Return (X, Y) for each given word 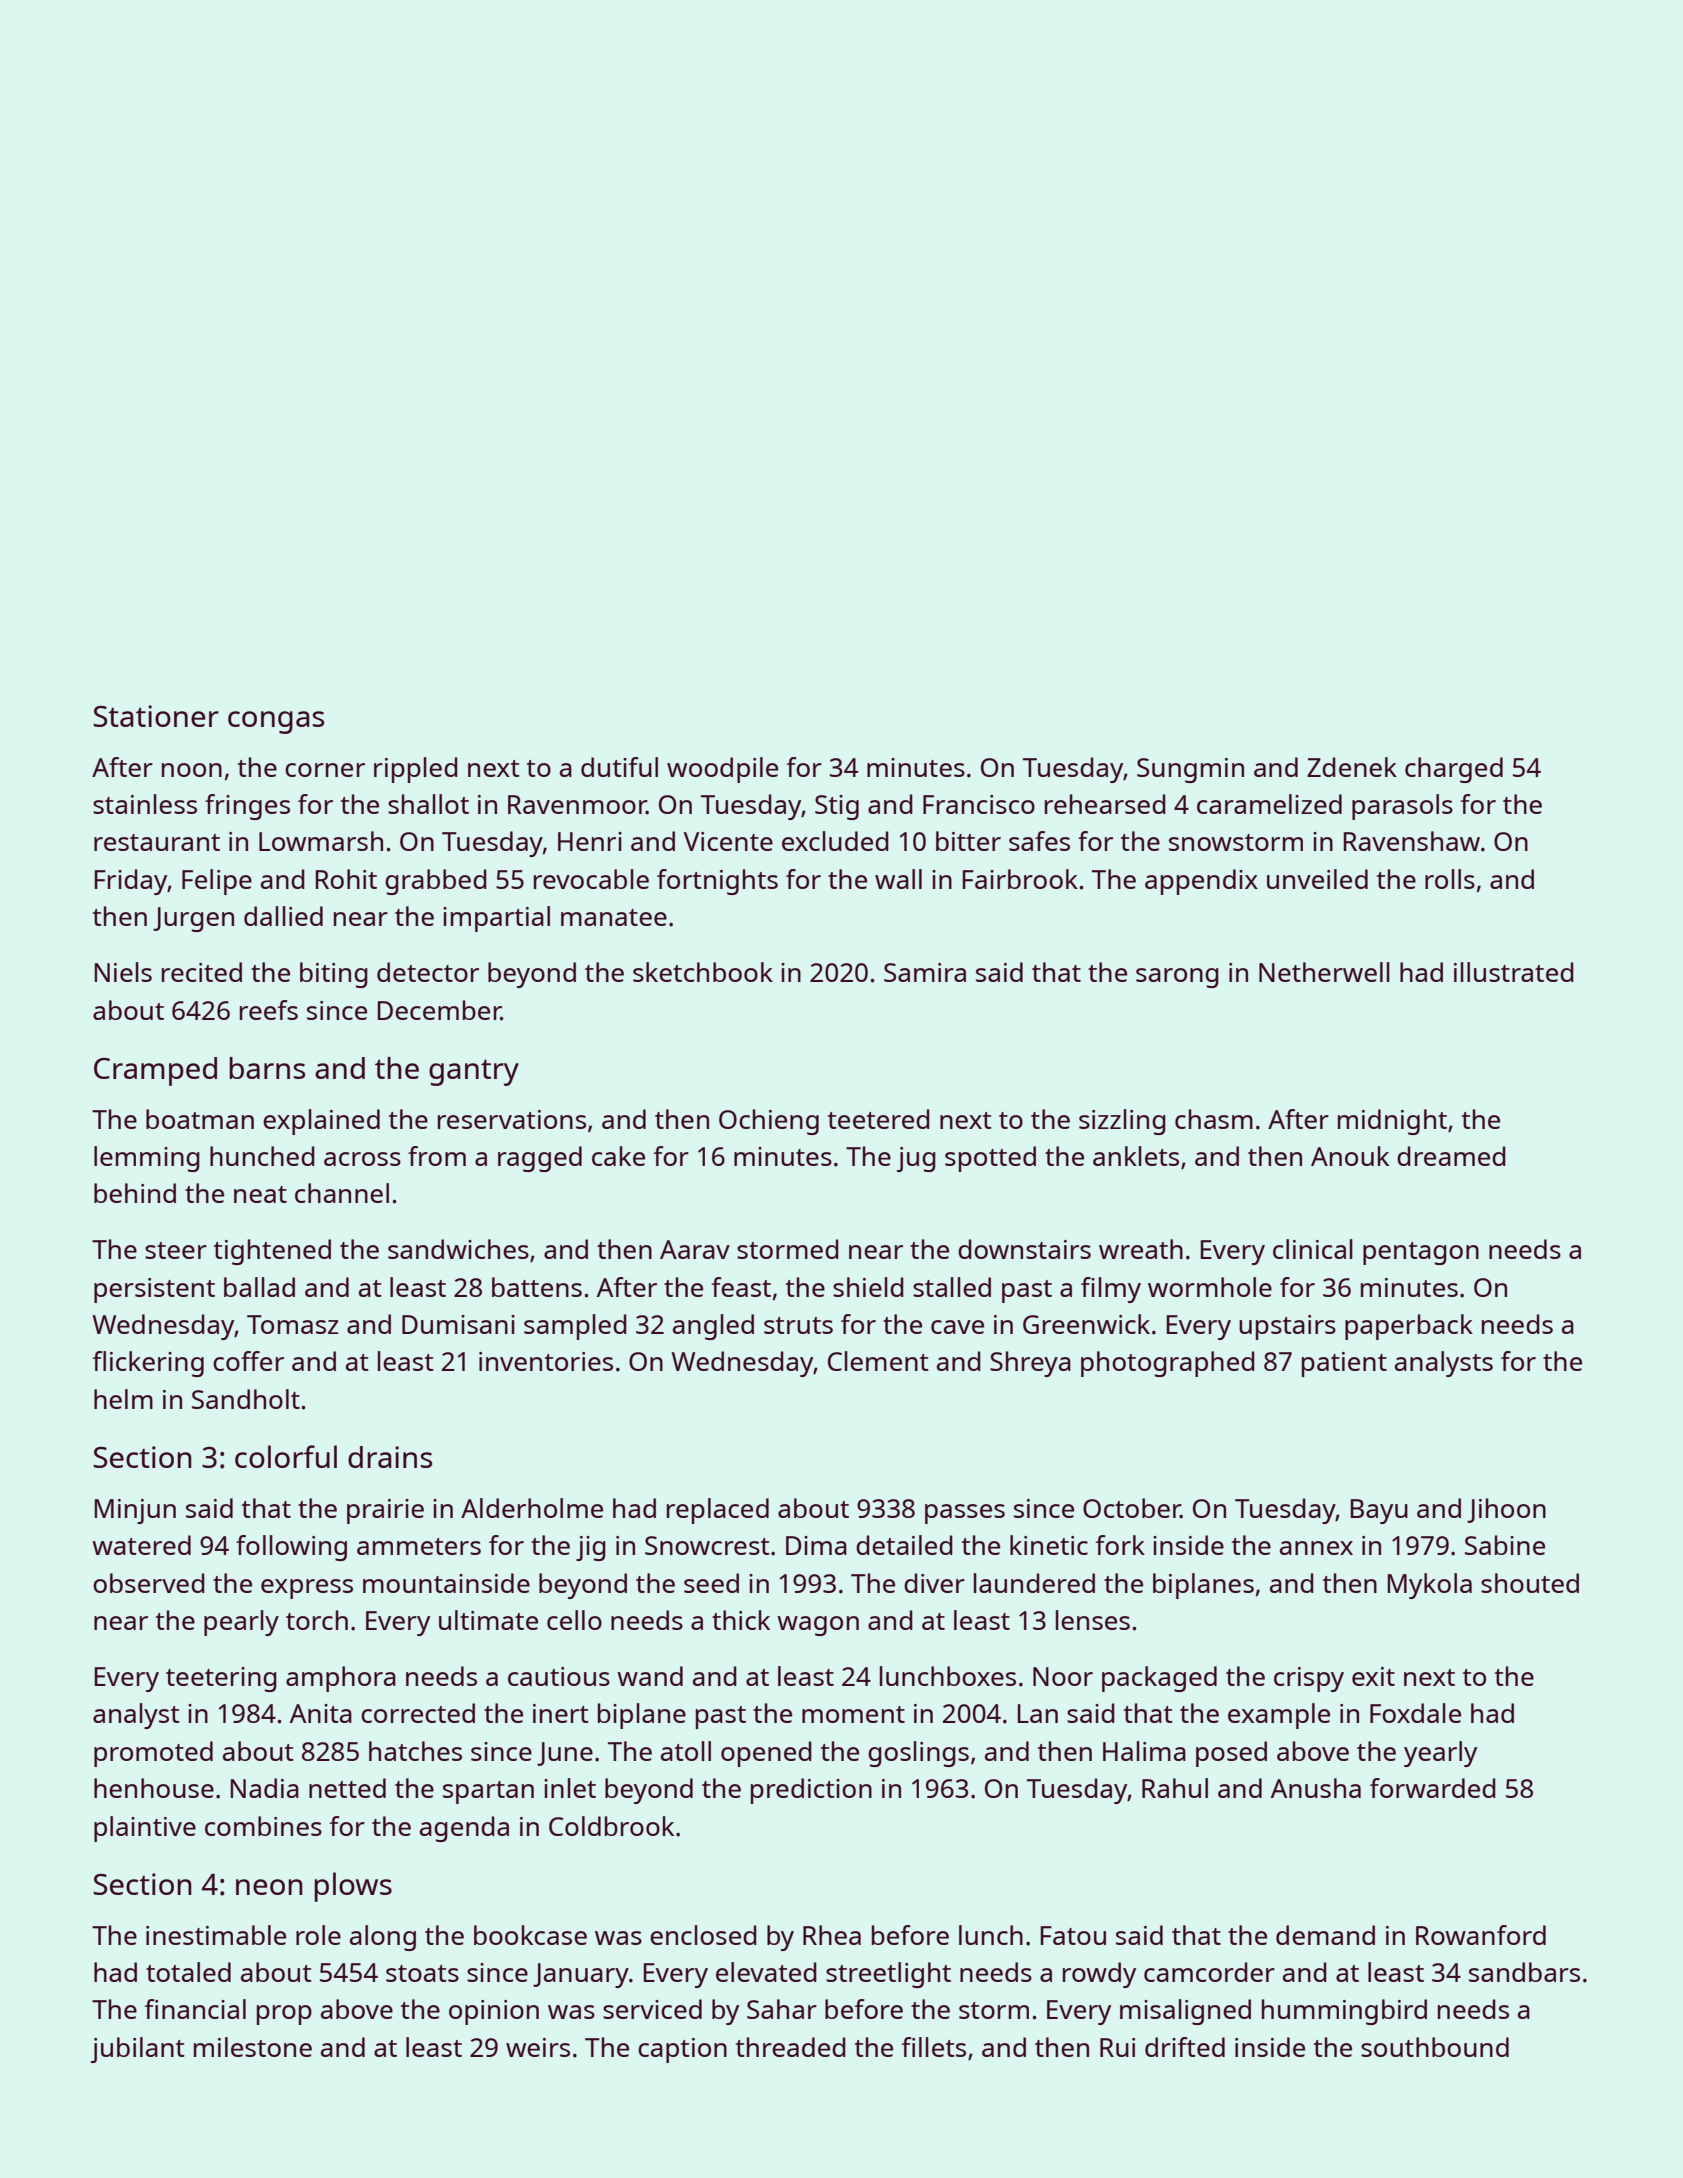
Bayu (1379, 1511)
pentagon (1421, 1253)
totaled (188, 1972)
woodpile (722, 770)
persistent (154, 1290)
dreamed (1451, 1156)
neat (260, 1194)
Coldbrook (611, 1826)
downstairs (1024, 1249)
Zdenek (1352, 767)
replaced (718, 1511)
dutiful (619, 767)
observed (149, 1583)
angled (713, 1327)
